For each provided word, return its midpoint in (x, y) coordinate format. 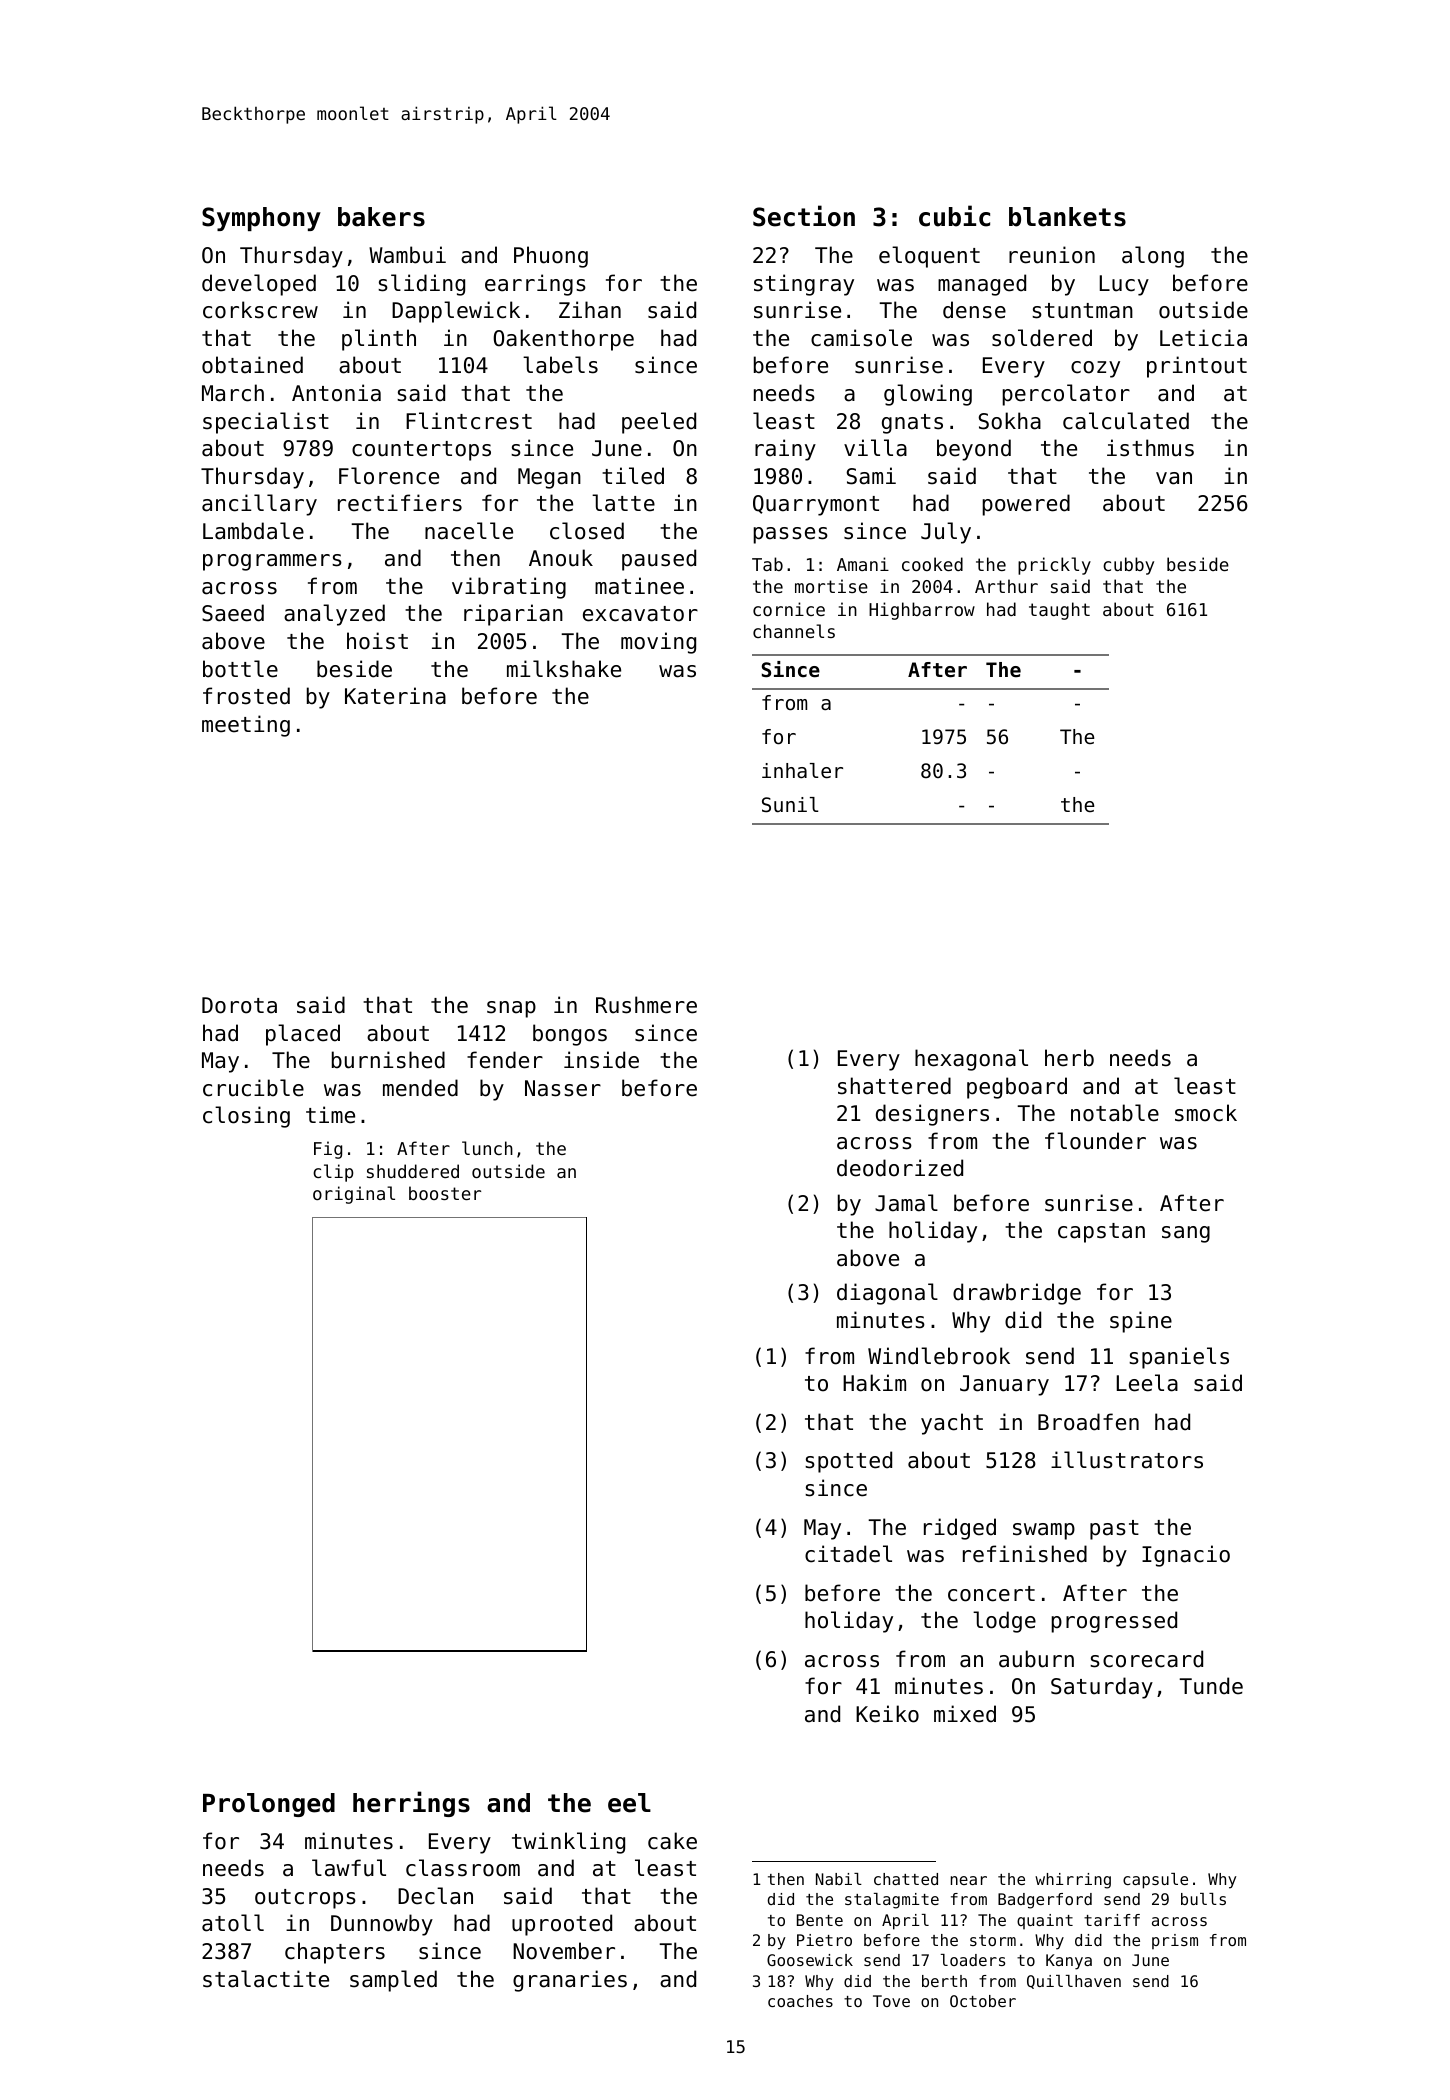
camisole (861, 338)
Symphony (261, 219)
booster (445, 1193)
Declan (435, 1896)
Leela (1147, 1383)
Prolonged (269, 1805)
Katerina (395, 696)
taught (1059, 611)
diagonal (887, 1294)
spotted (848, 1462)
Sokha (1009, 421)
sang (1186, 1234)
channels (794, 631)
